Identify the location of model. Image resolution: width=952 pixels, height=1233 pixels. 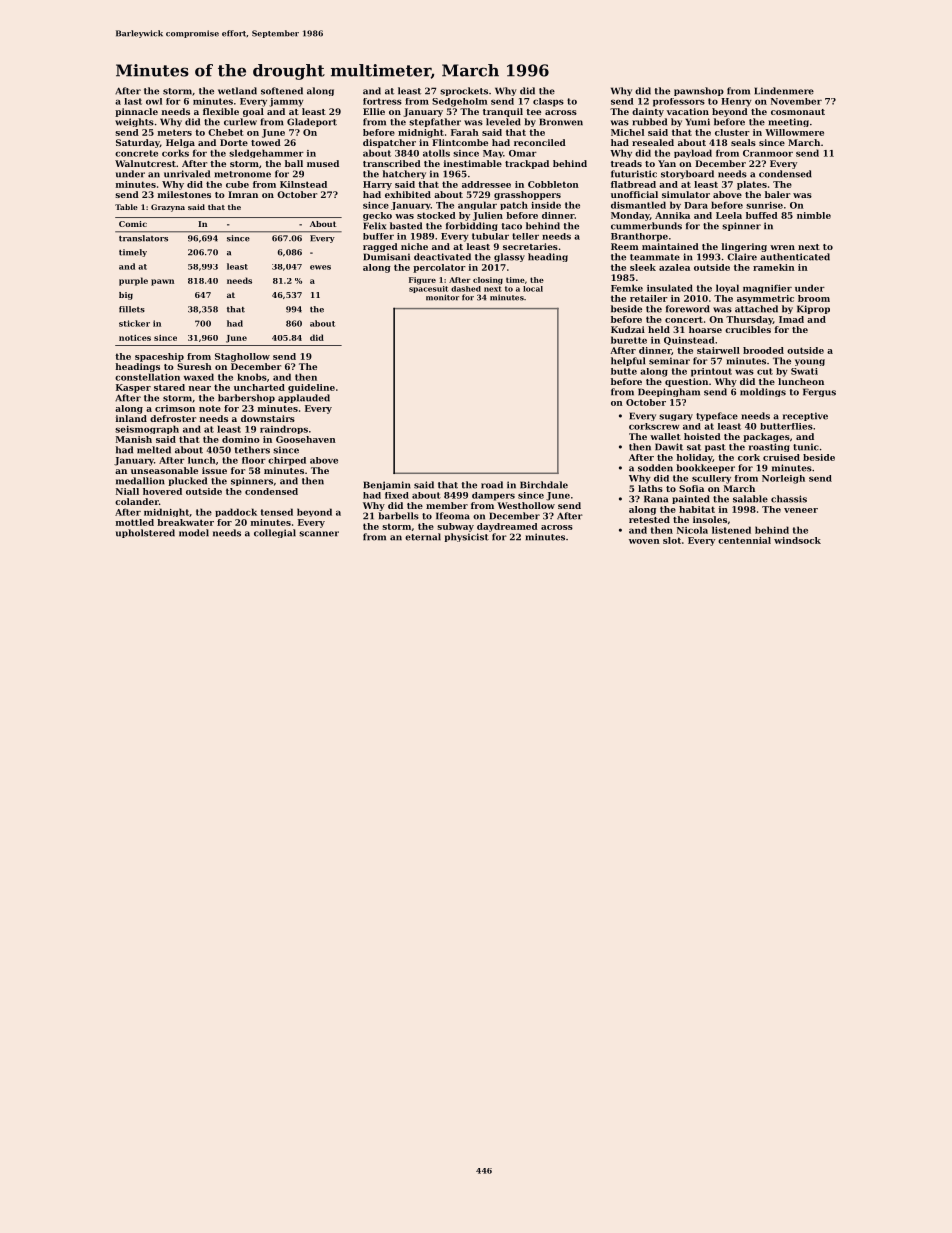
(194, 533).
